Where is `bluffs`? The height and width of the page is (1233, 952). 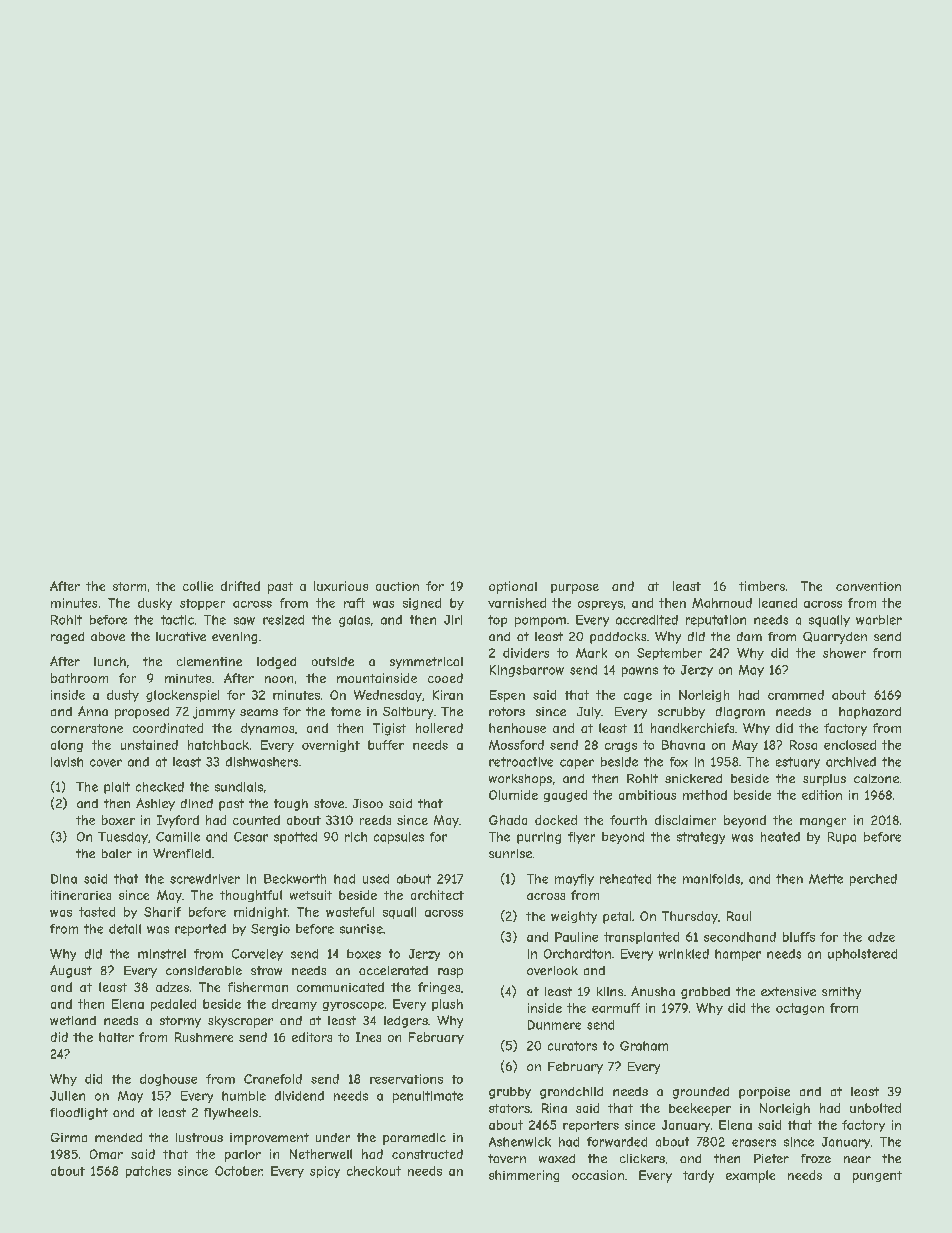 bluffs is located at coordinates (799, 937).
